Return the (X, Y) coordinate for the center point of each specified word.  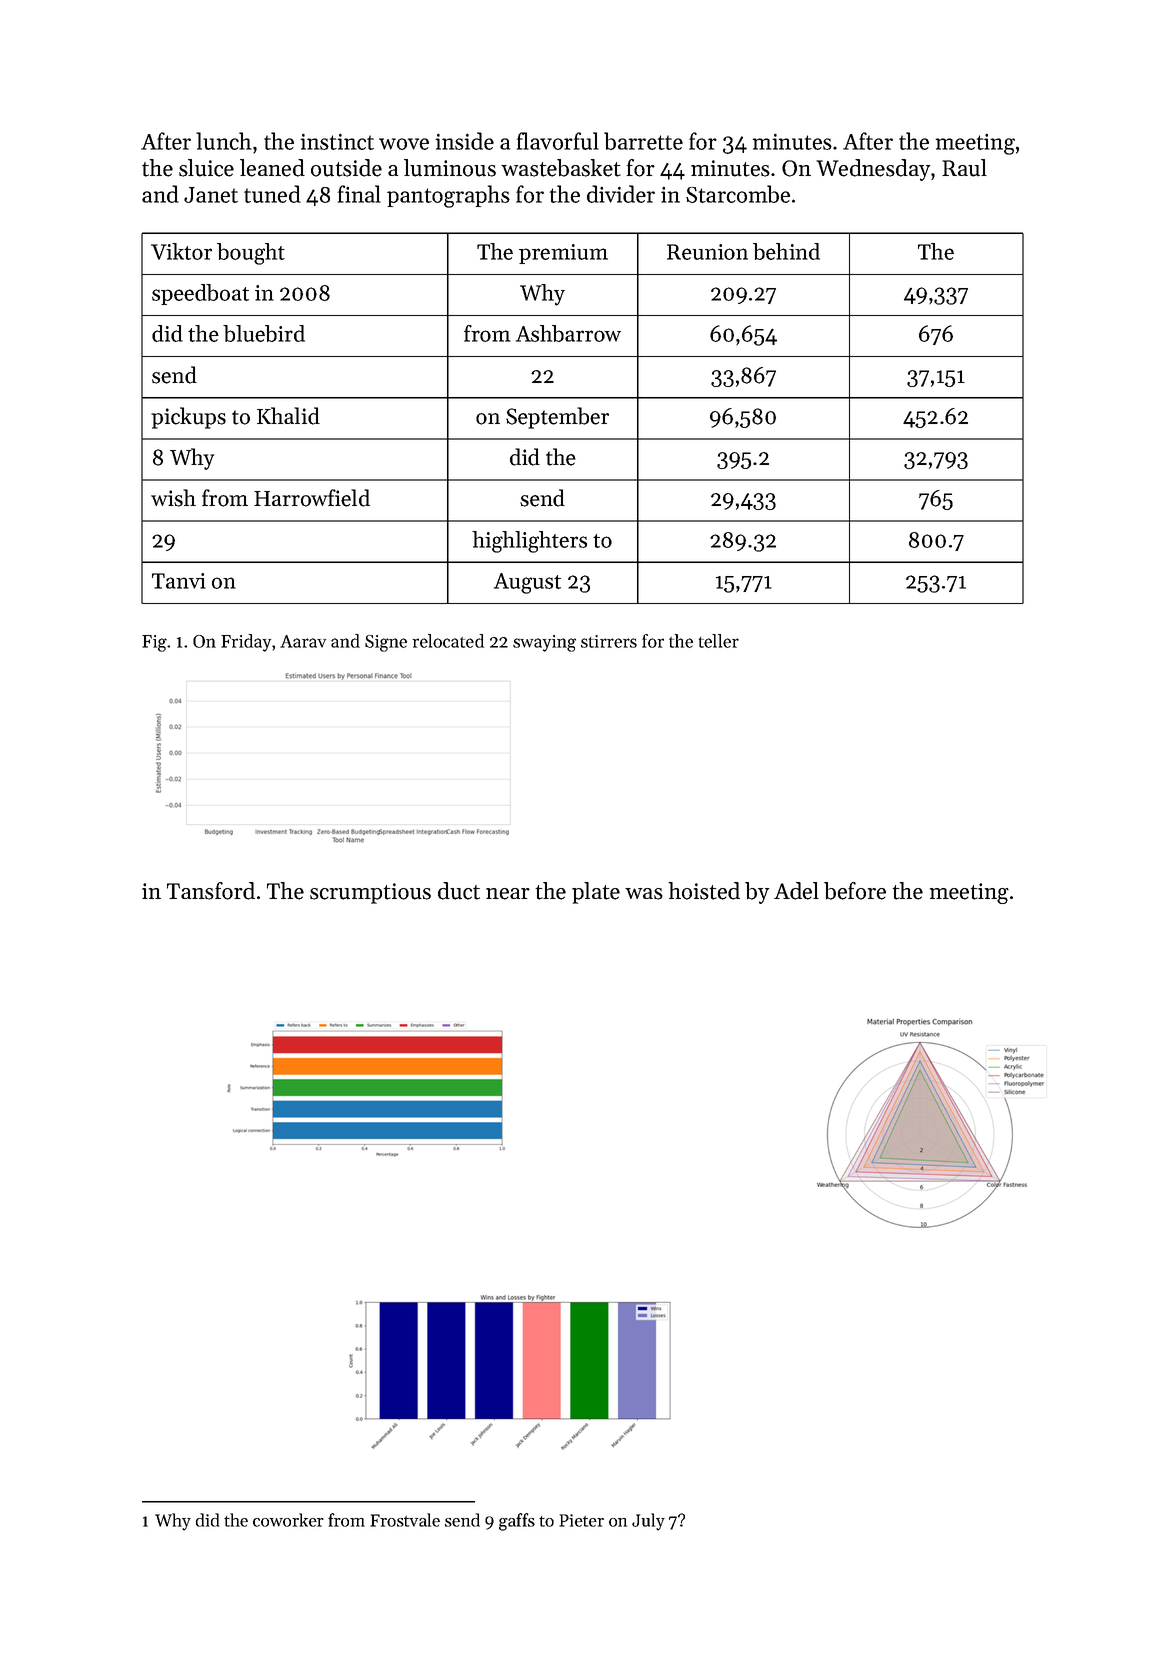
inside (465, 141)
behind (786, 251)
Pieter (581, 1520)
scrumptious (370, 893)
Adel (796, 891)
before (855, 891)
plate (596, 893)
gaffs (517, 1522)
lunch (224, 141)
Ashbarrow (568, 333)
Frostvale (405, 1520)
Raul (964, 168)
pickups (188, 418)
